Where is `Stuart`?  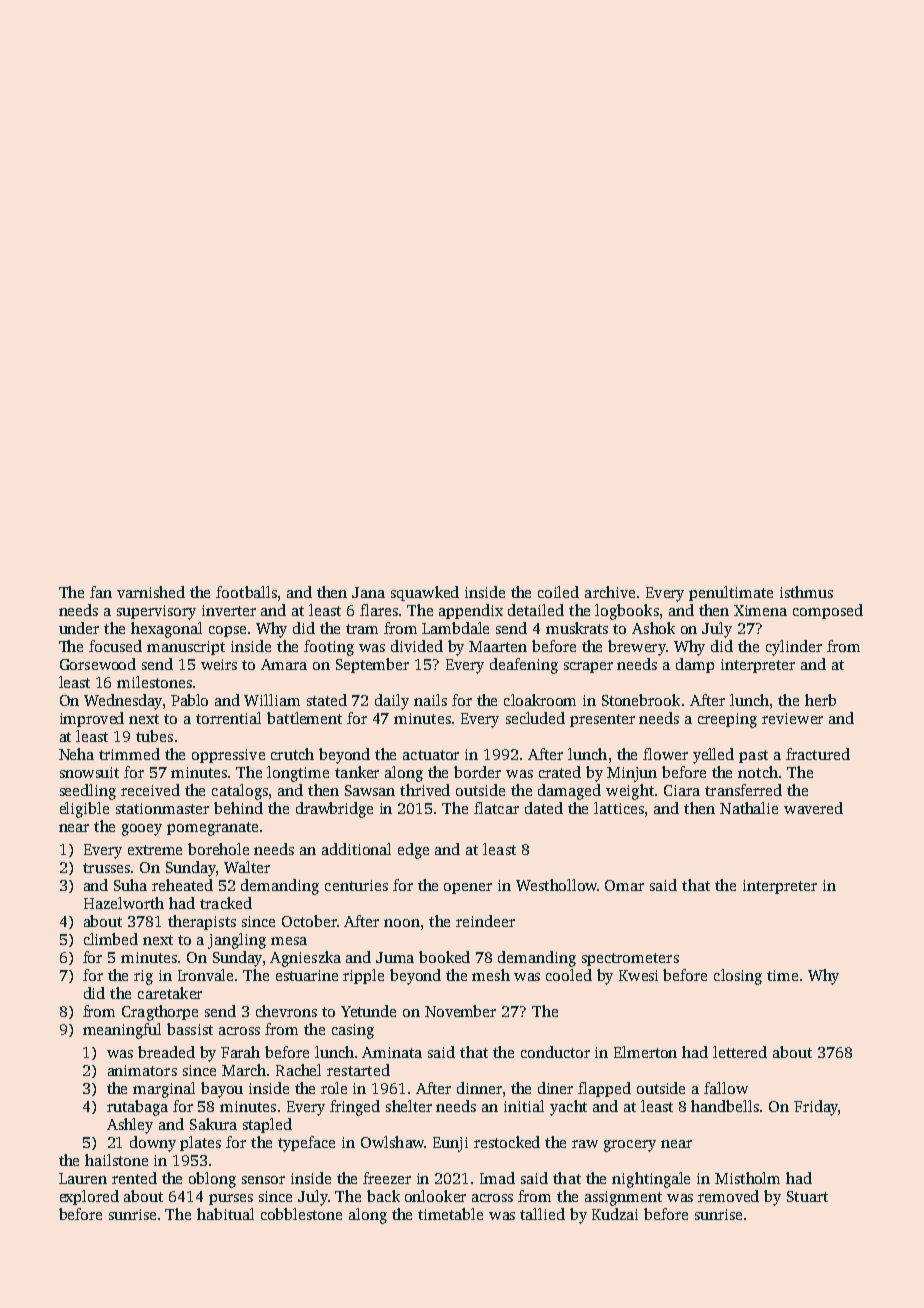 Stuart is located at coordinates (807, 1196).
